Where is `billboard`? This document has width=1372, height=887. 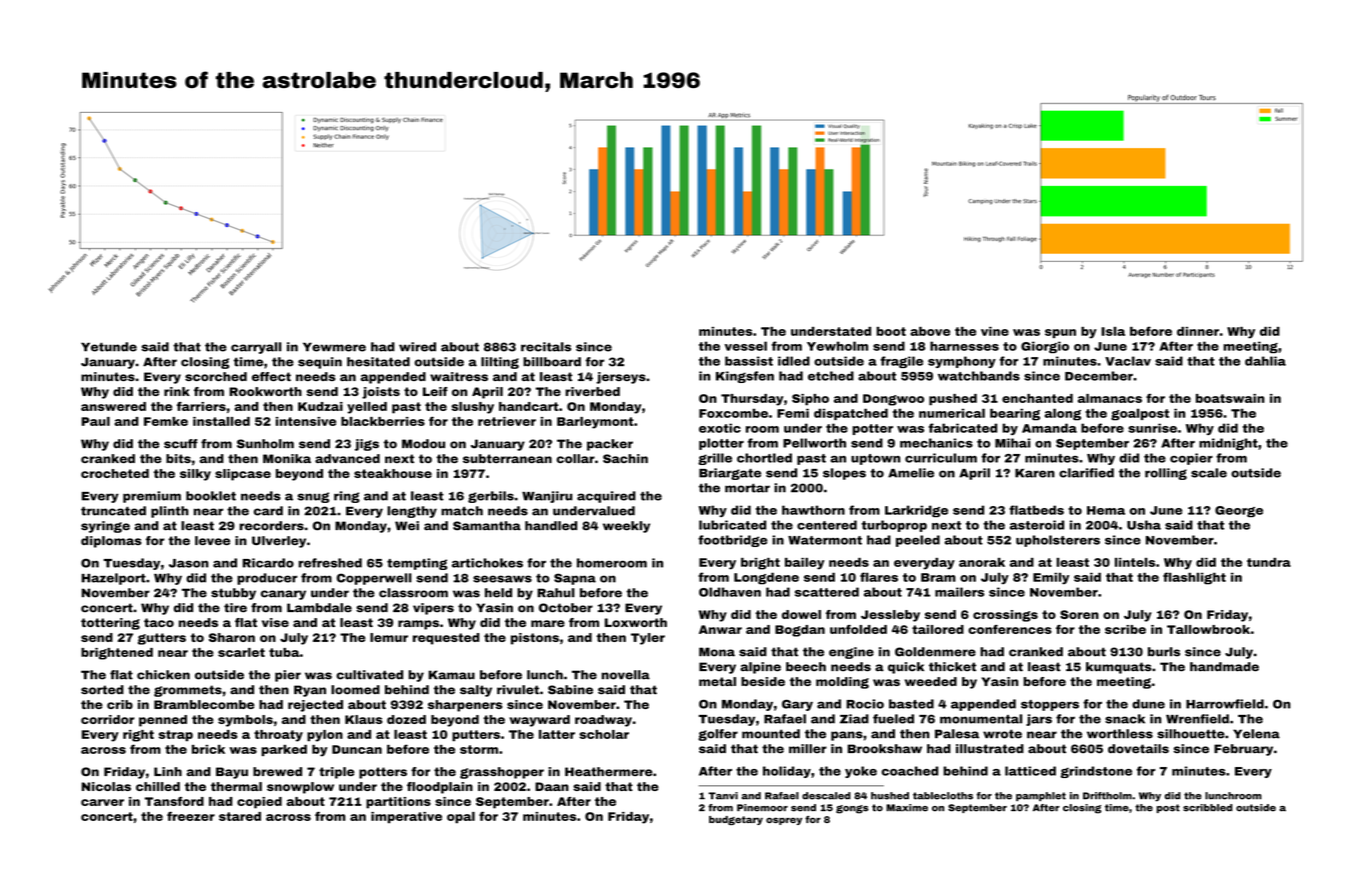
billboard is located at coordinates (552, 362).
